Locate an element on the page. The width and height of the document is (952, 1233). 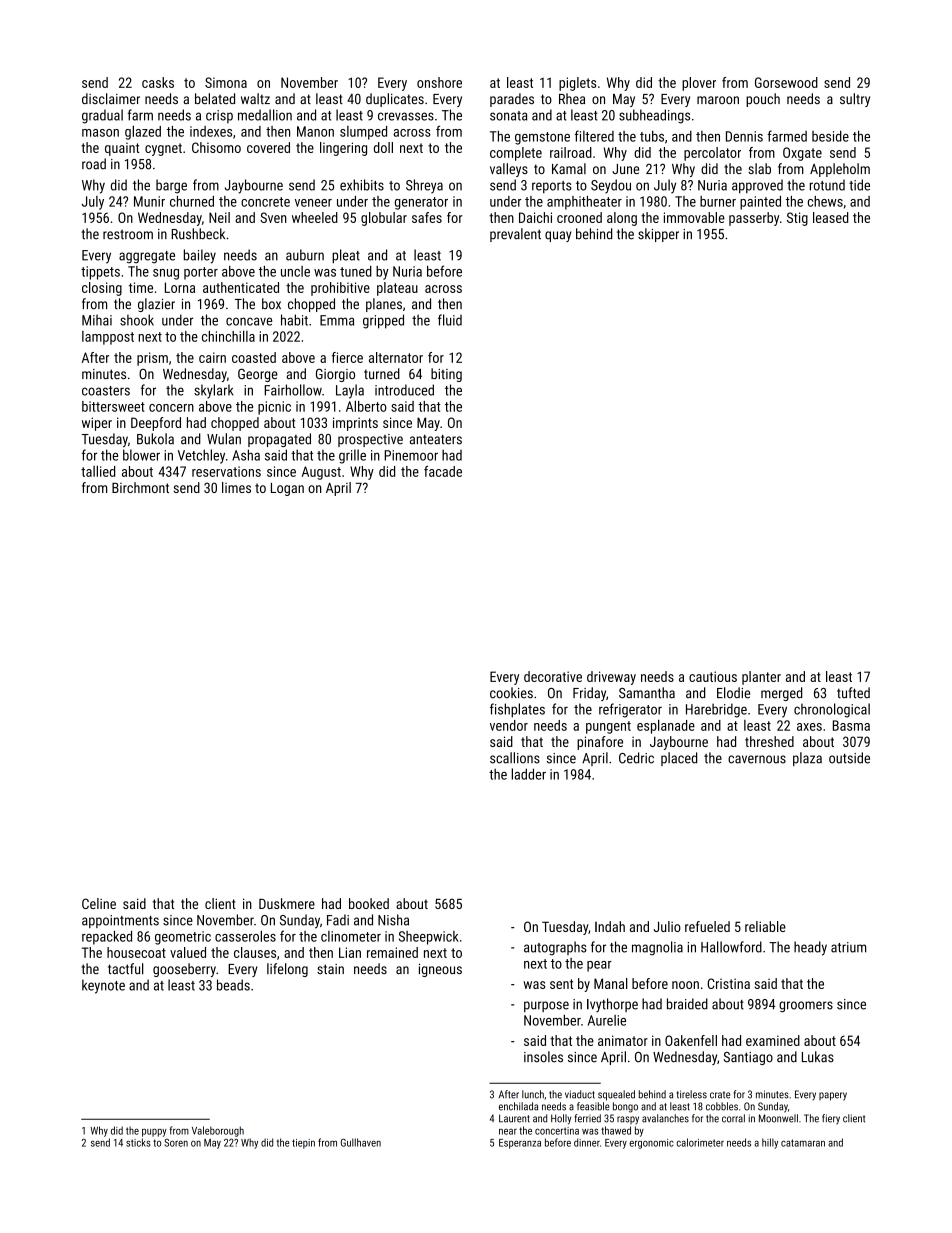
fluid is located at coordinates (450, 320).
